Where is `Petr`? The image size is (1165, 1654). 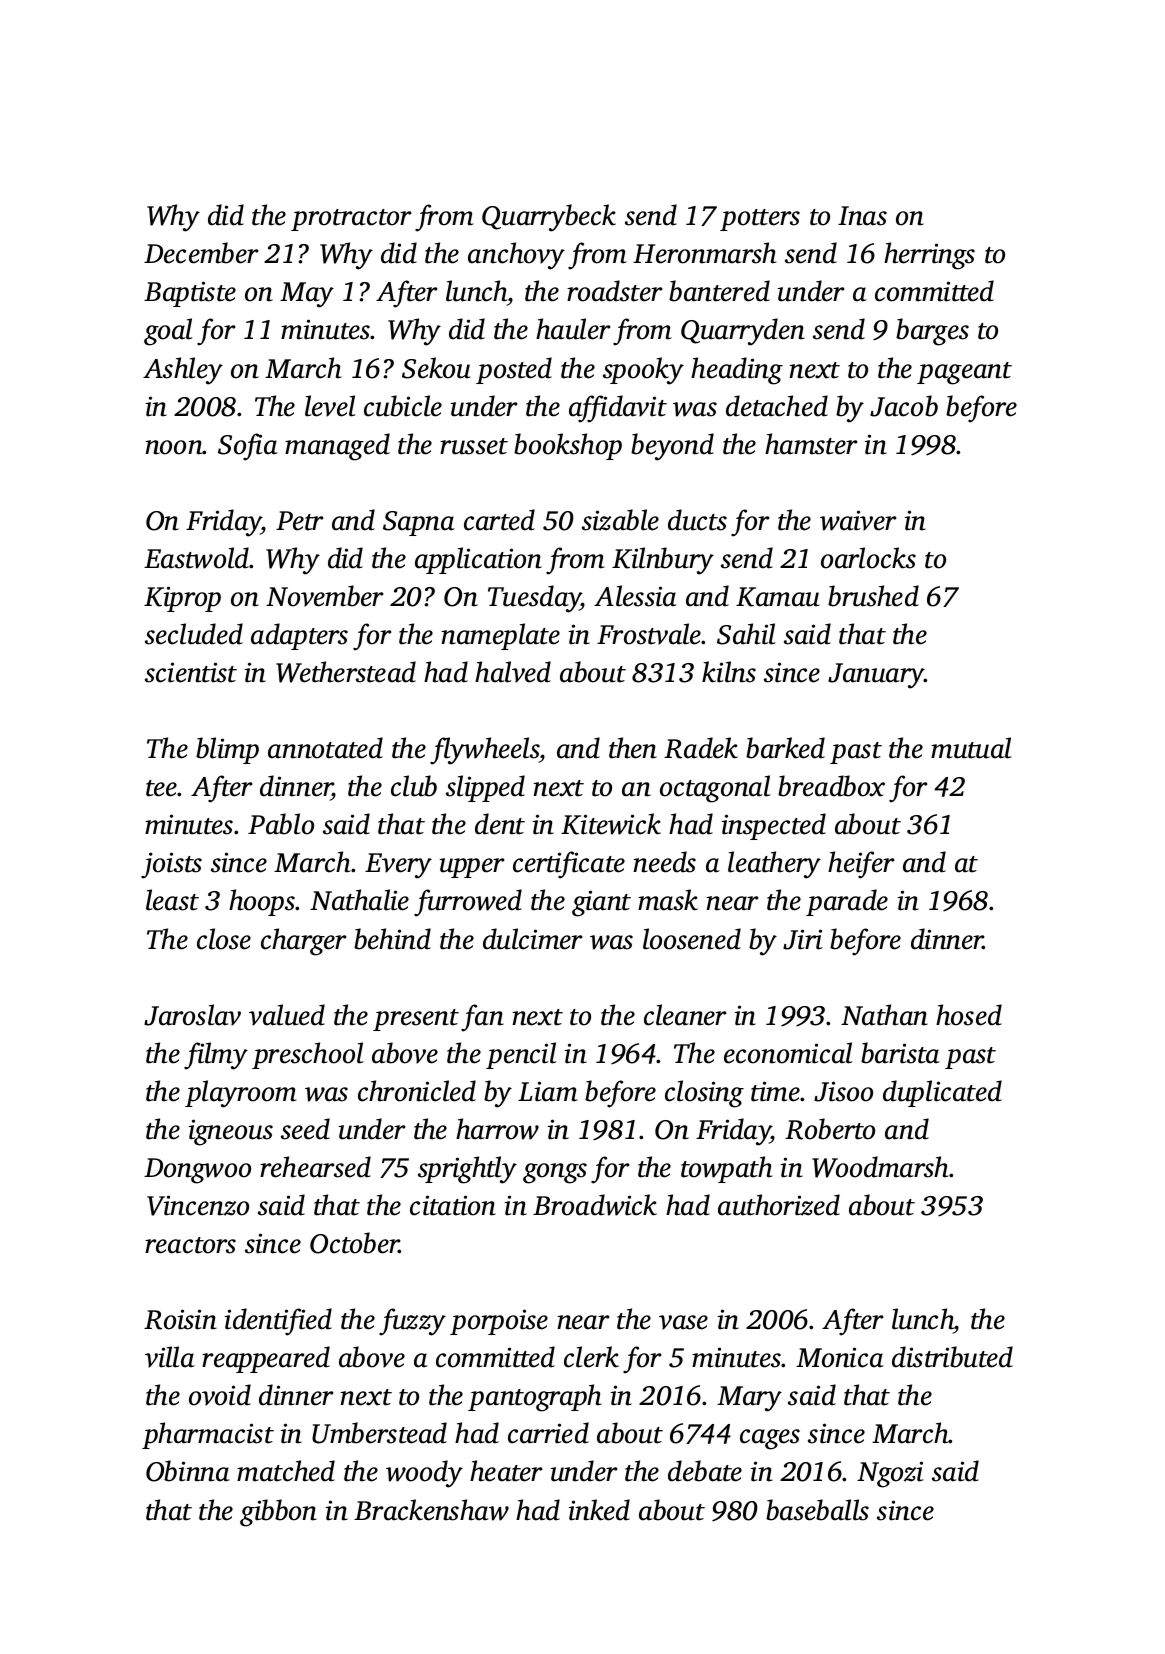
Petr is located at coordinates (299, 521).
